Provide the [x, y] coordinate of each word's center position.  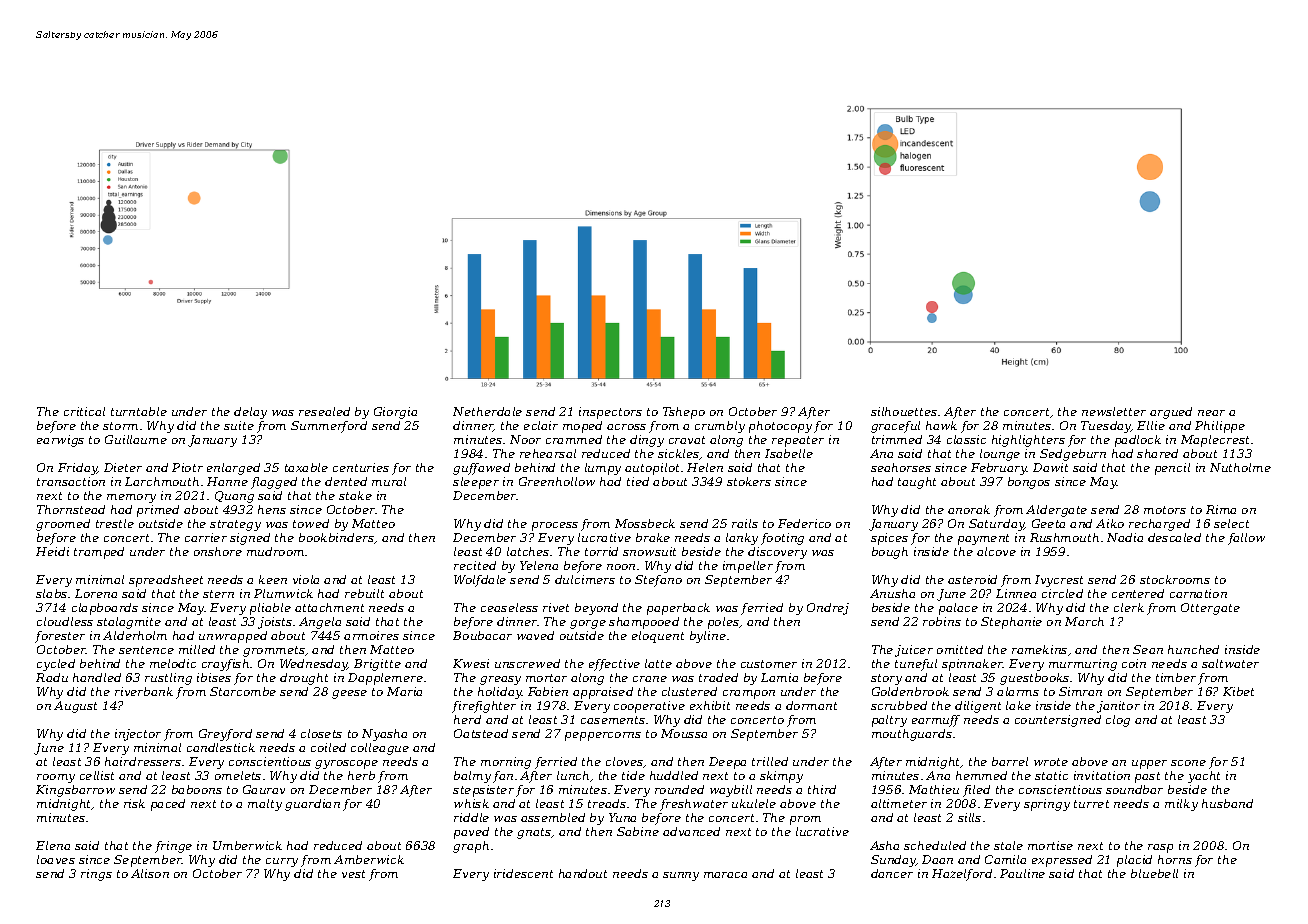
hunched [1193, 649]
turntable [139, 411]
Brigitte [377, 665]
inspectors [610, 413]
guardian [312, 805]
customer [769, 664]
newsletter [1114, 411]
